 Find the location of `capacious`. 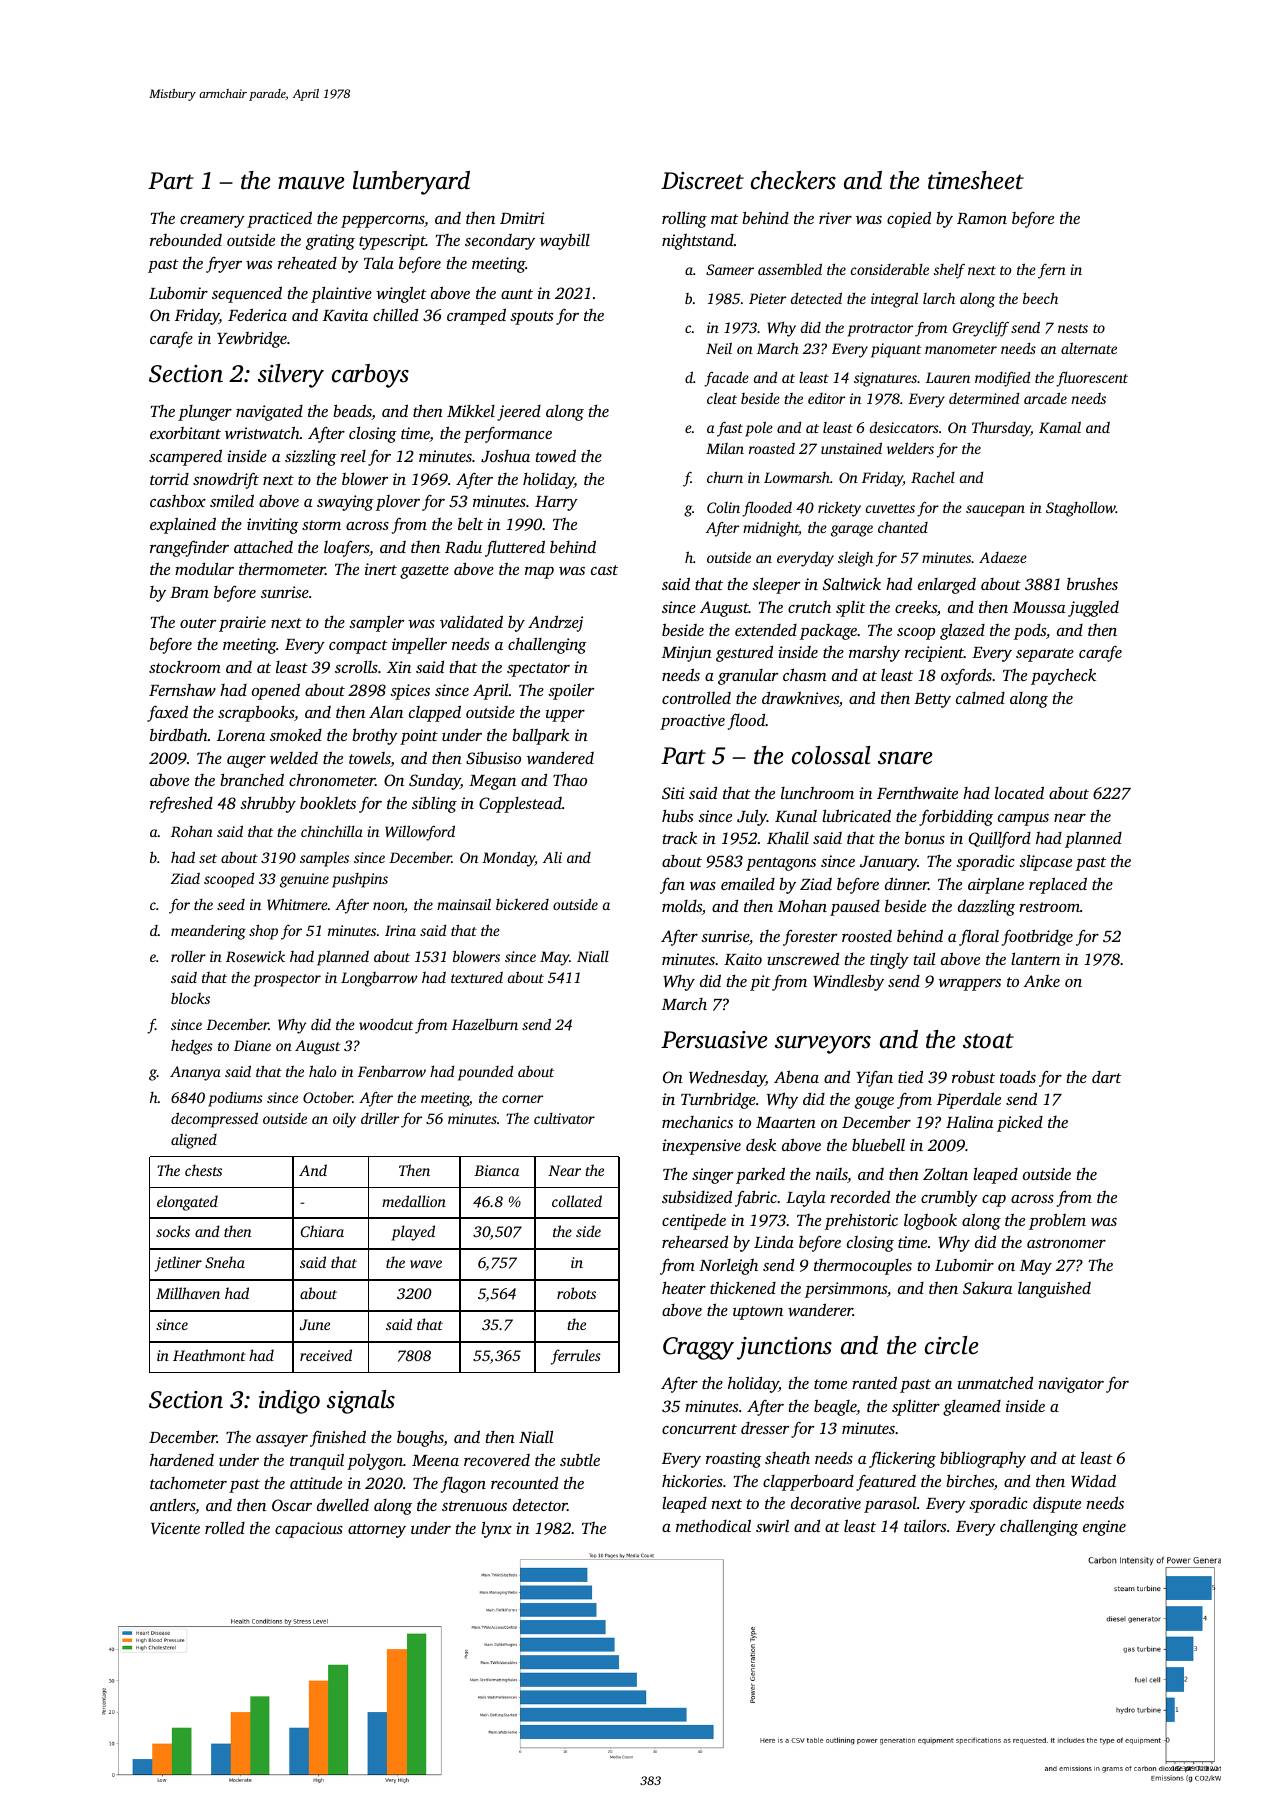

capacious is located at coordinates (309, 1530).
